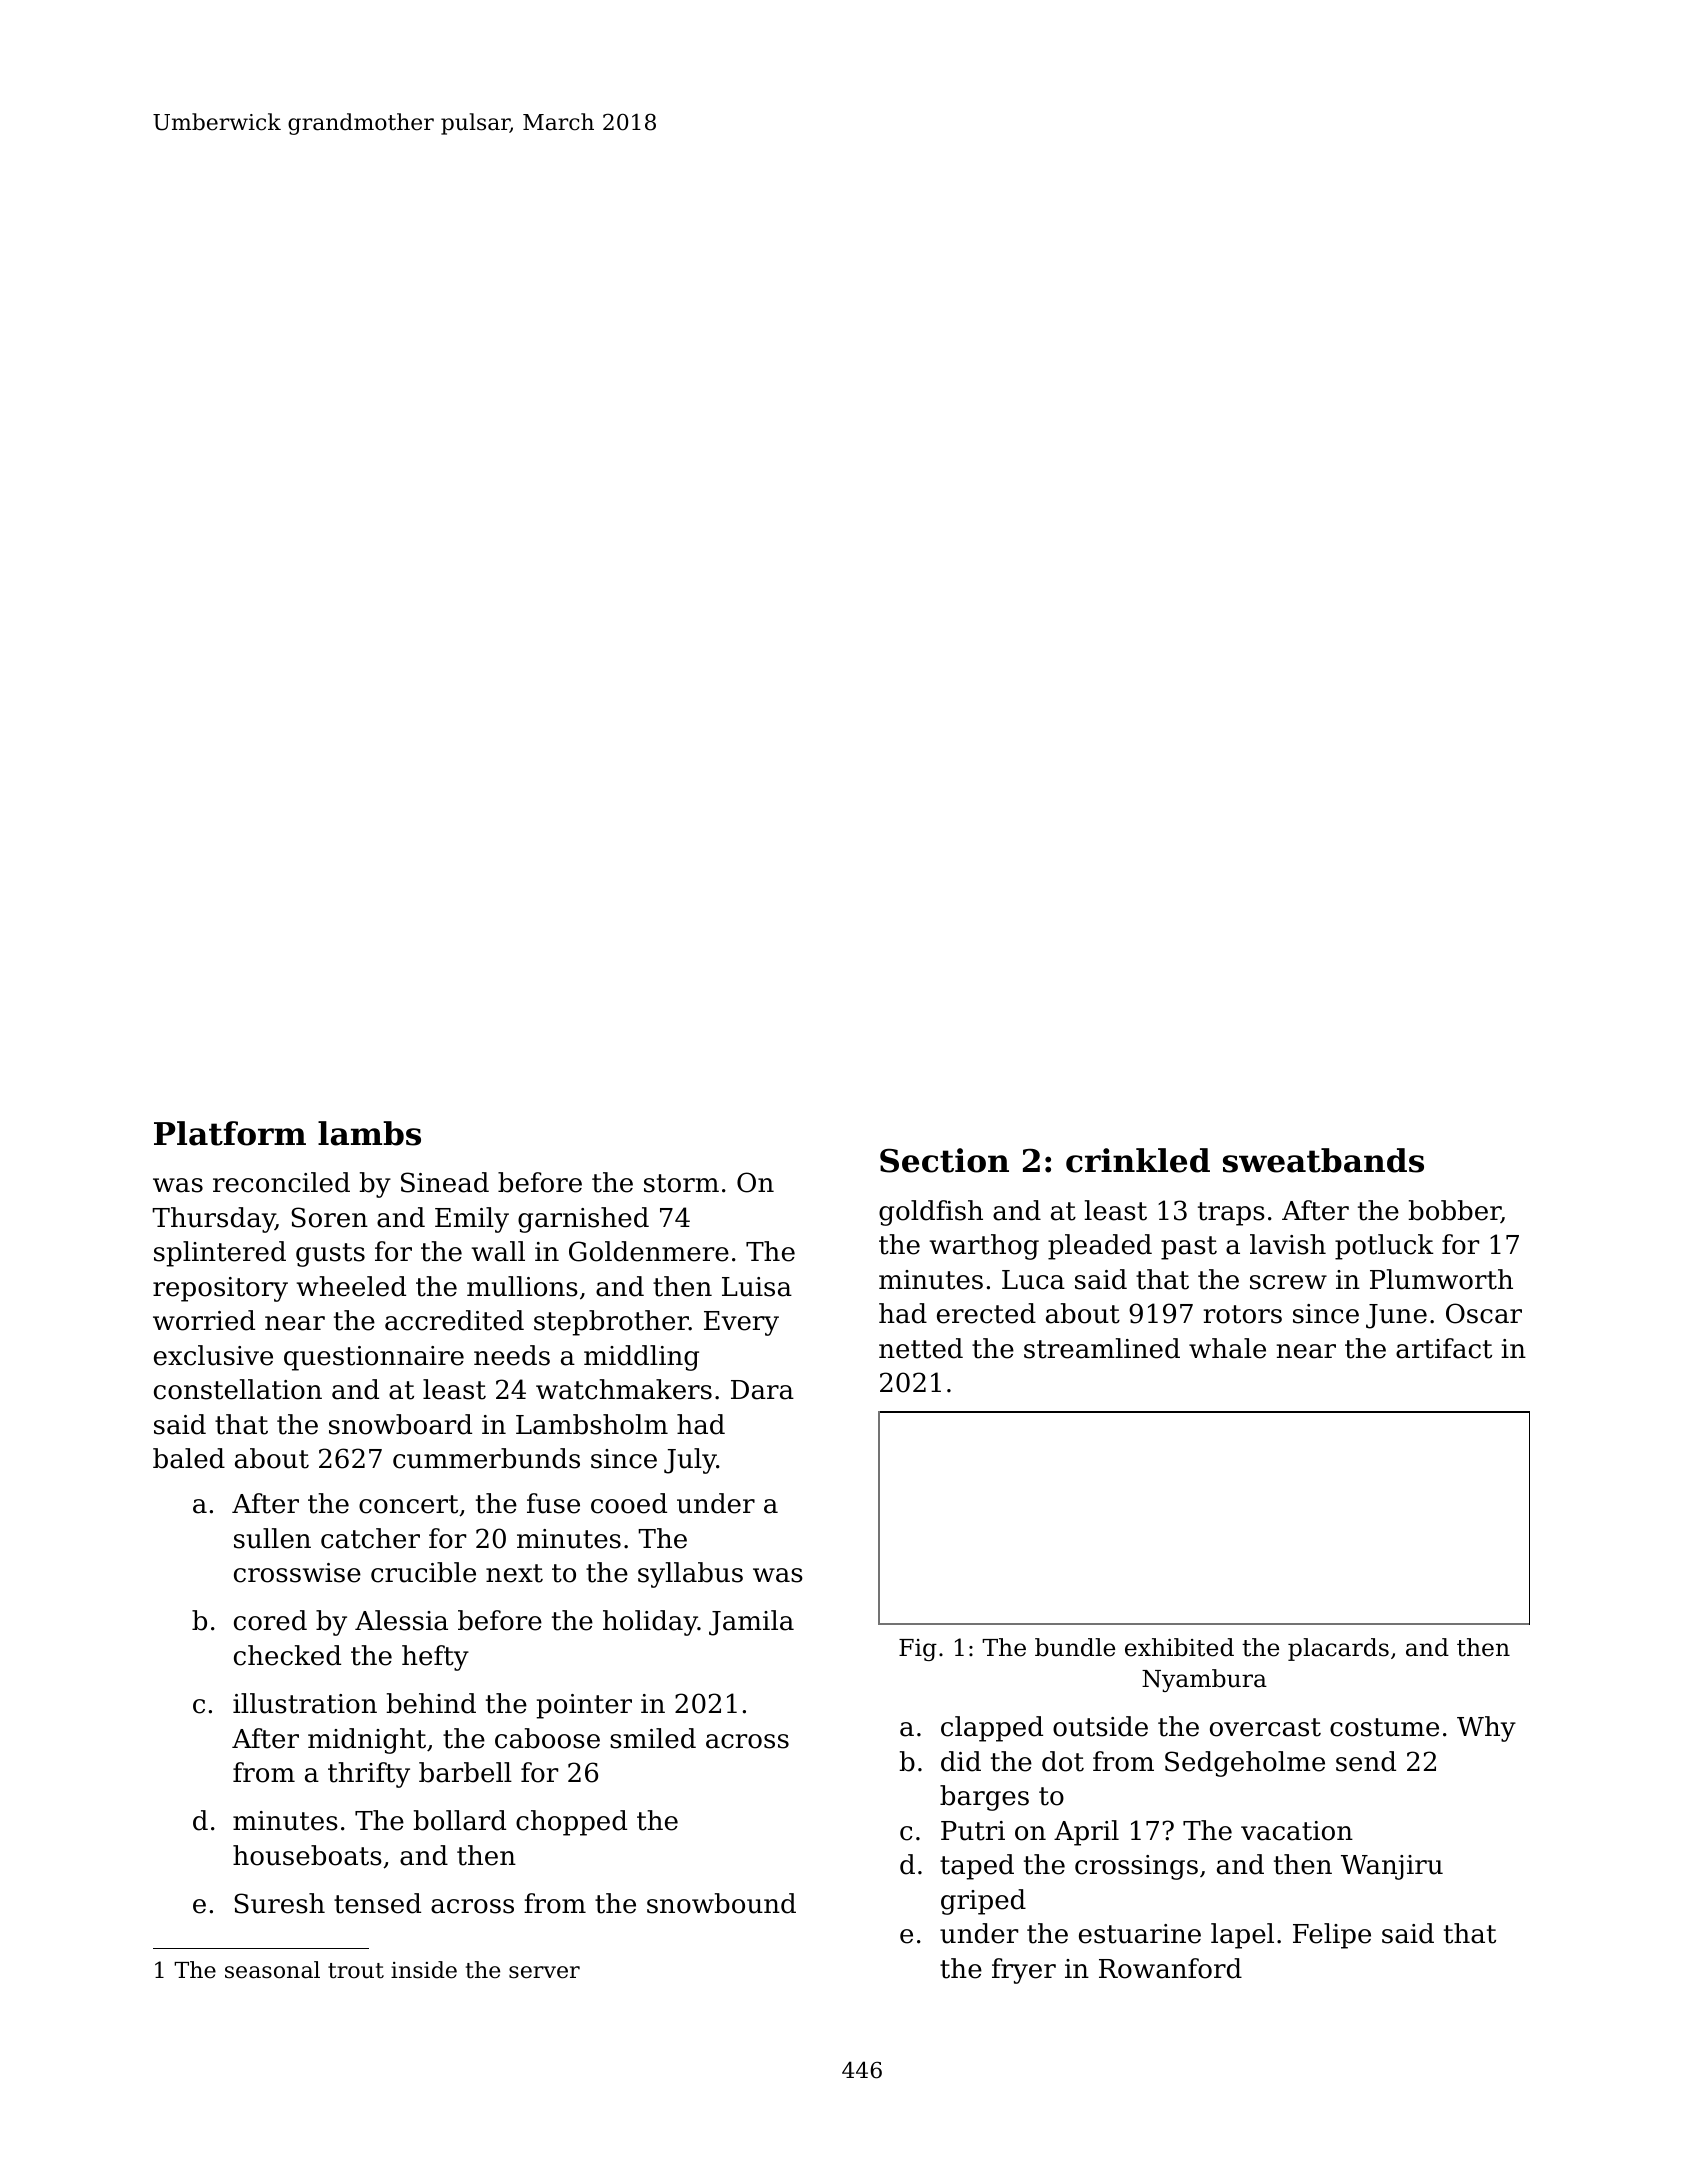 The height and width of the screenshot is (2178, 1683). What do you see at coordinates (1338, 1649) in the screenshot?
I see `placards` at bounding box center [1338, 1649].
